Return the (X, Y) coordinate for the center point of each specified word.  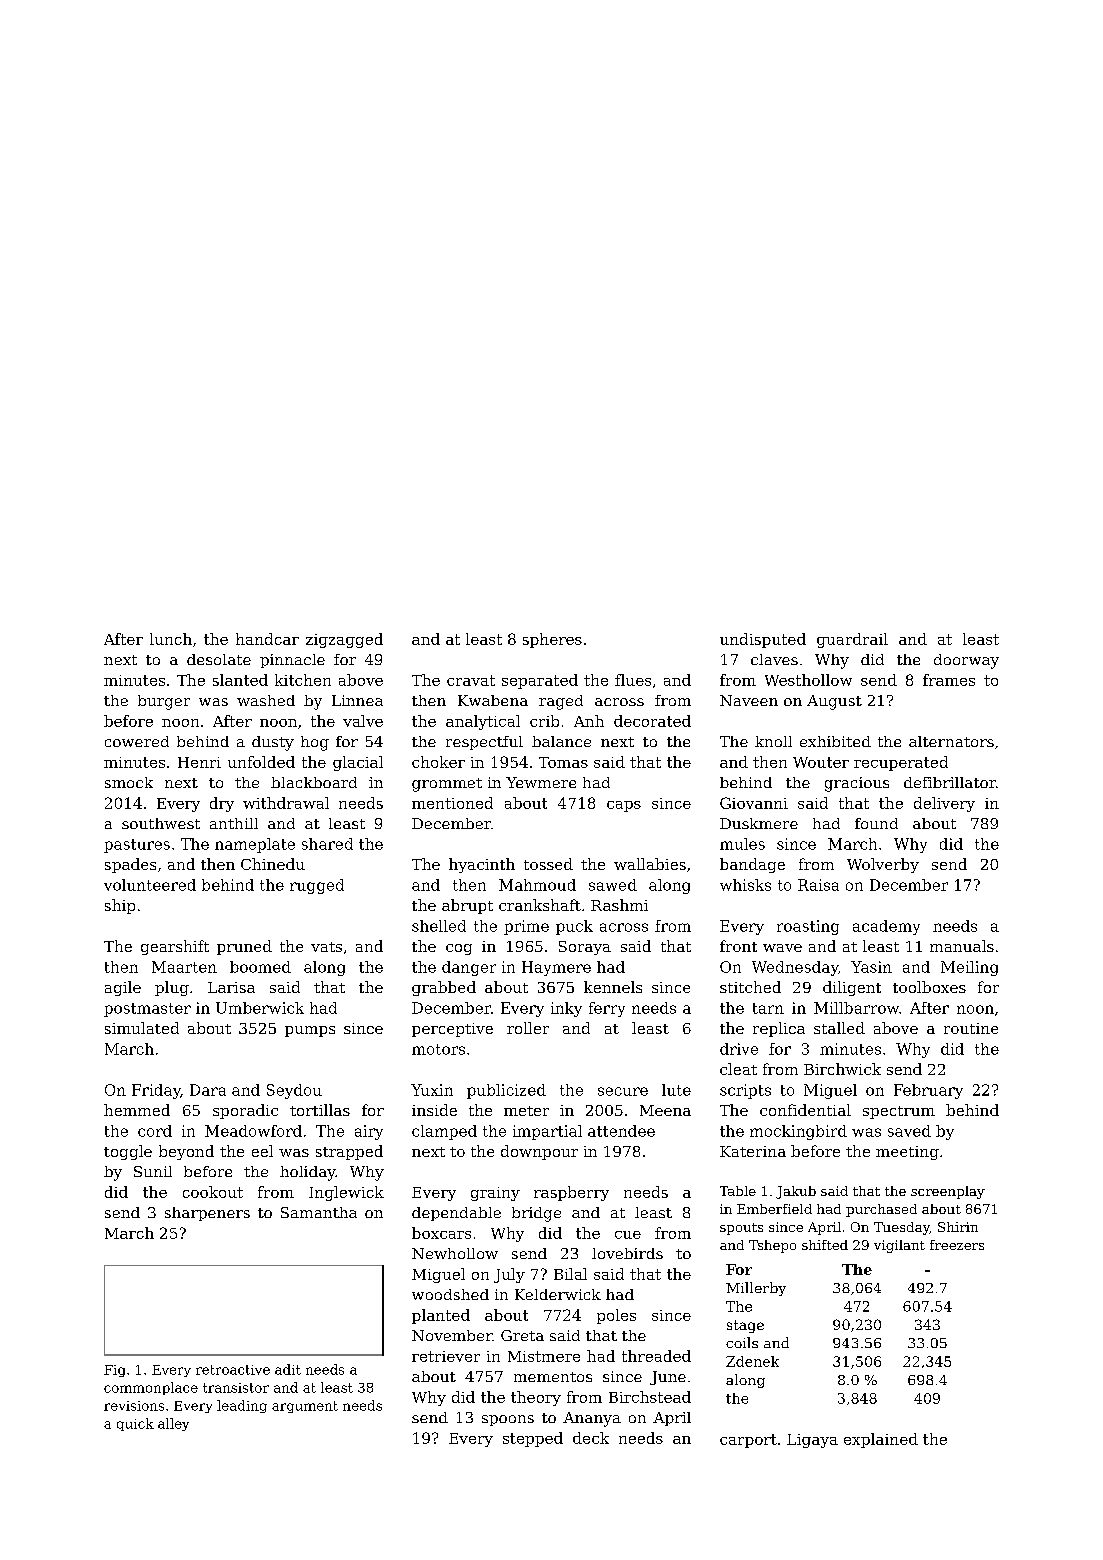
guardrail (852, 640)
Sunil (153, 1171)
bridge (536, 1214)
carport (748, 1441)
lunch (171, 639)
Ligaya (812, 1441)
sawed (613, 885)
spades (130, 865)
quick (135, 1424)
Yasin (871, 967)
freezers (957, 1245)
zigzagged (344, 640)
